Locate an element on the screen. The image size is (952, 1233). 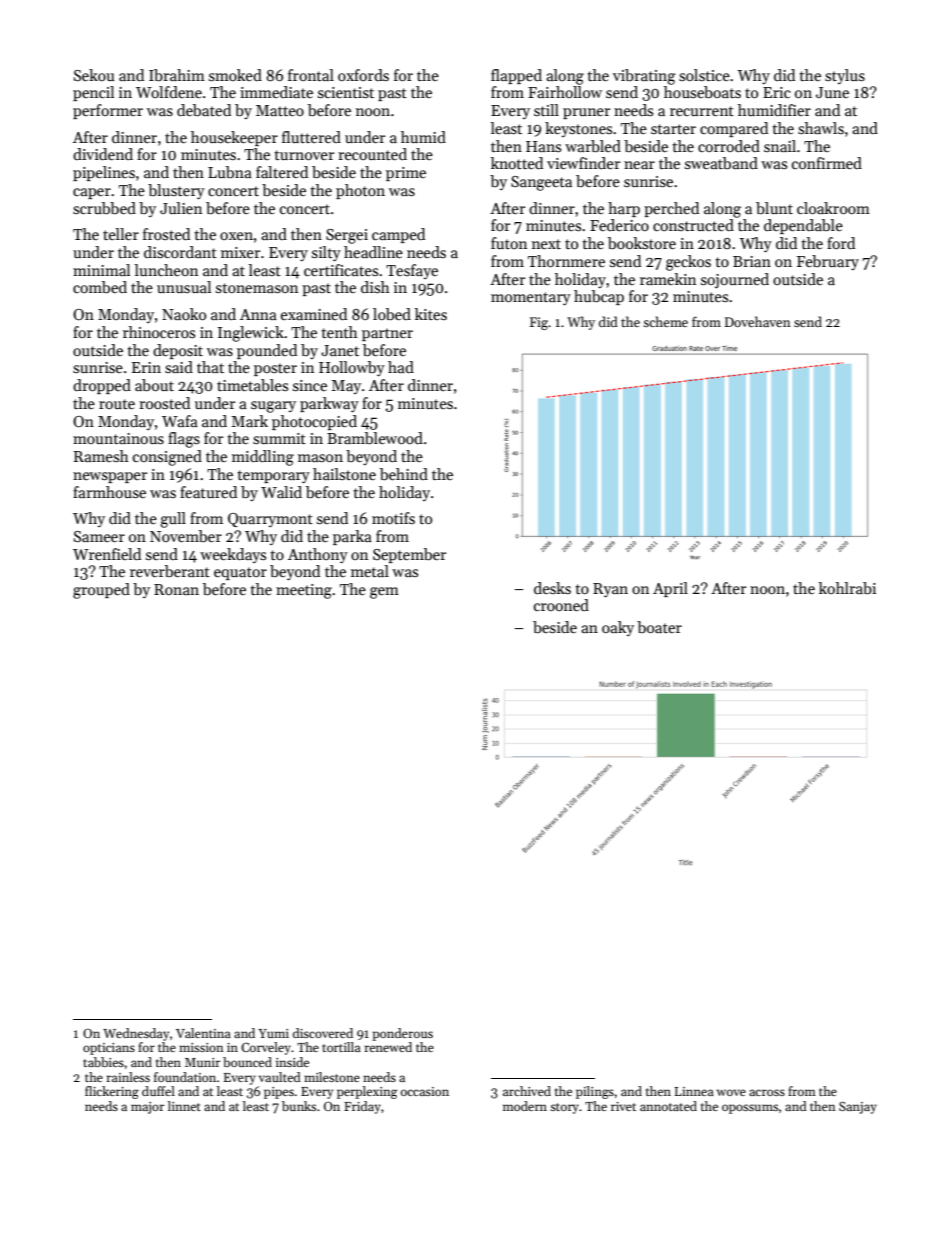
Ibrahim is located at coordinates (177, 75).
